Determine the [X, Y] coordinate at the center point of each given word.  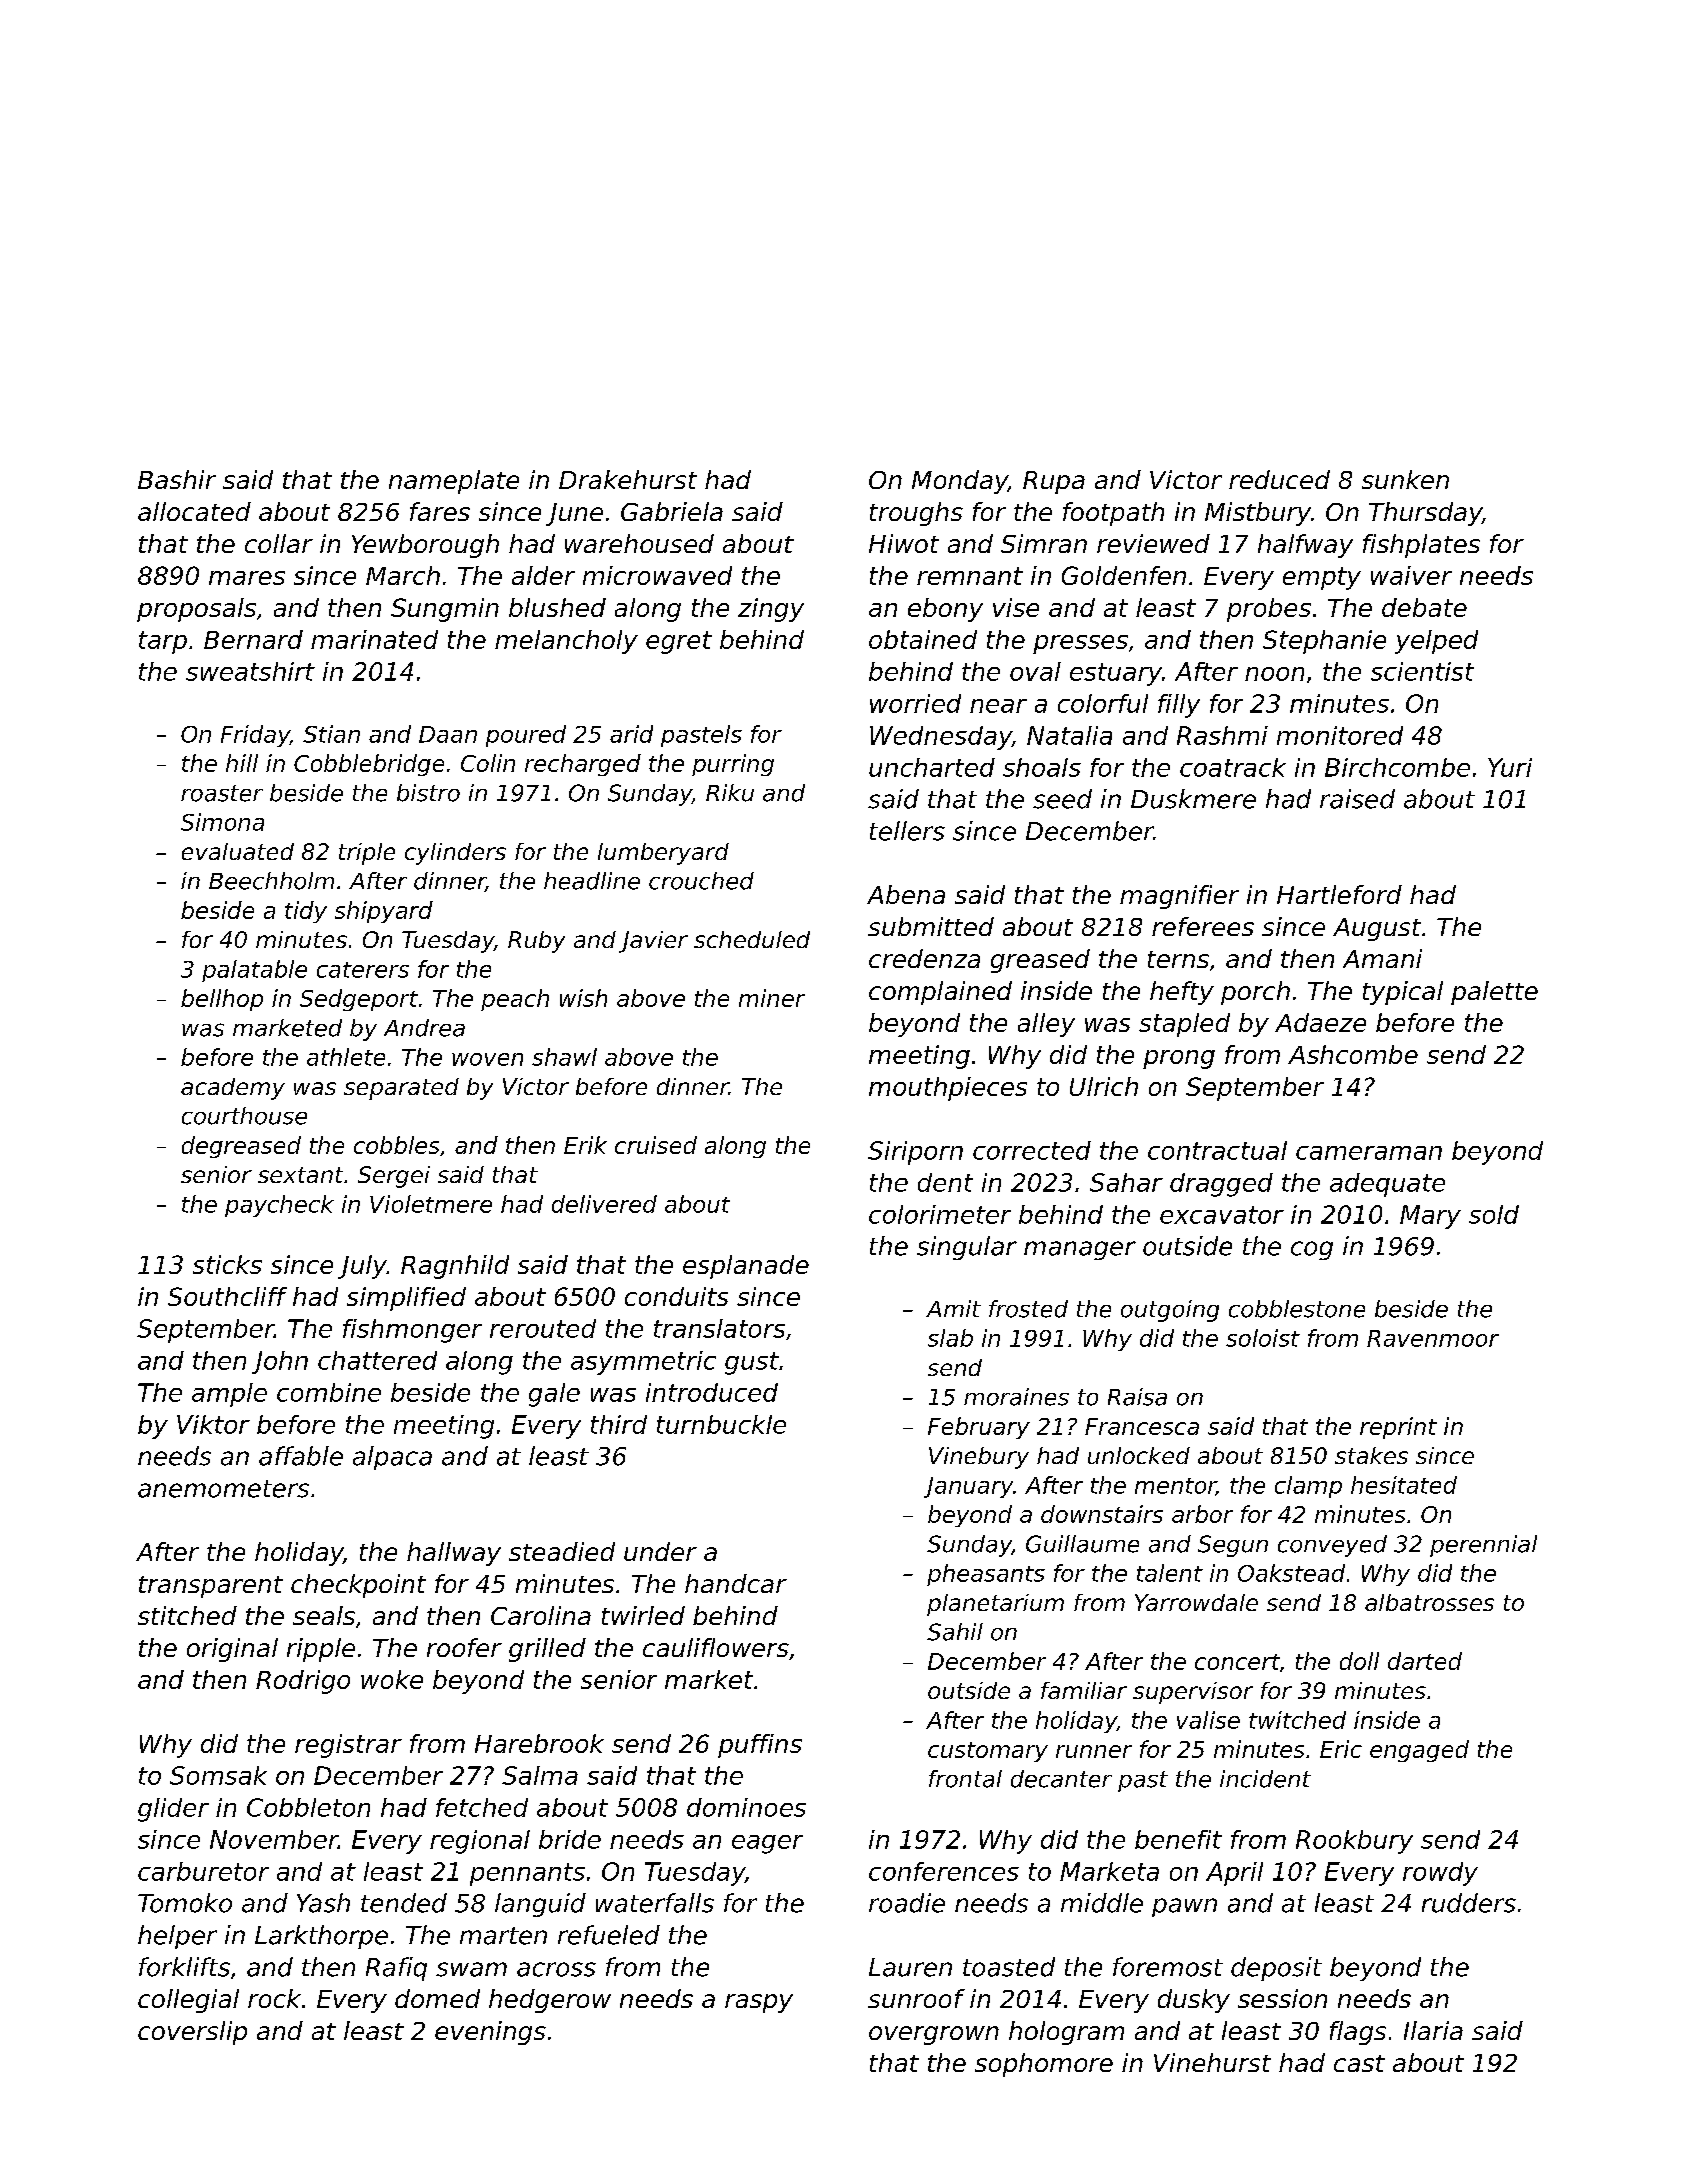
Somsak [218, 1775]
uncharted [932, 767]
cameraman [1369, 1153]
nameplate [454, 482]
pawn [1184, 1907]
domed [437, 1998]
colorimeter [940, 1214]
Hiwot [904, 543]
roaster [222, 793]
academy [233, 1089]
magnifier [1179, 897]
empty [1322, 578]
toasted [1009, 1967]
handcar [736, 1583]
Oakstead [1291, 1573]
